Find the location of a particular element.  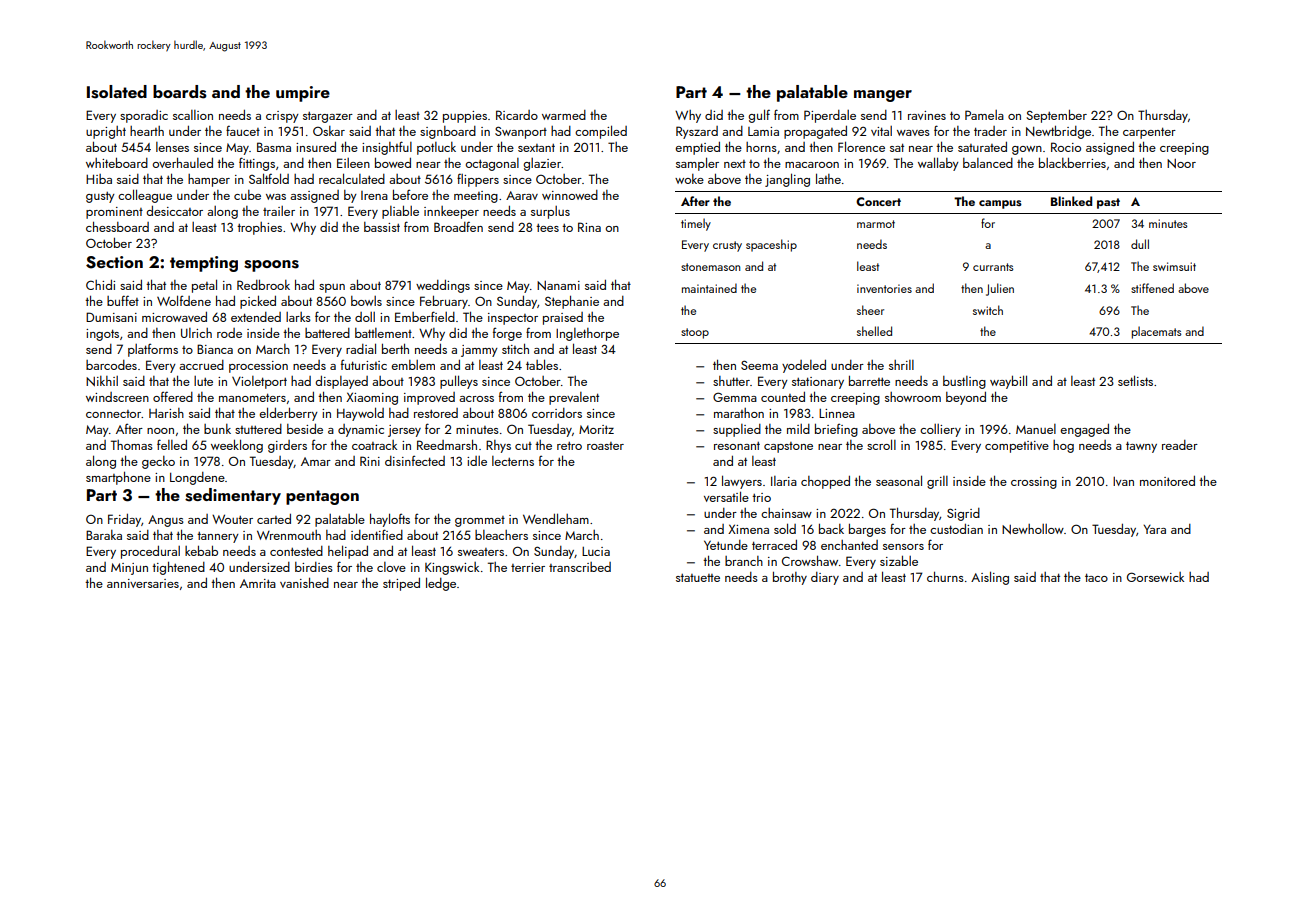

boards is located at coordinates (180, 92).
